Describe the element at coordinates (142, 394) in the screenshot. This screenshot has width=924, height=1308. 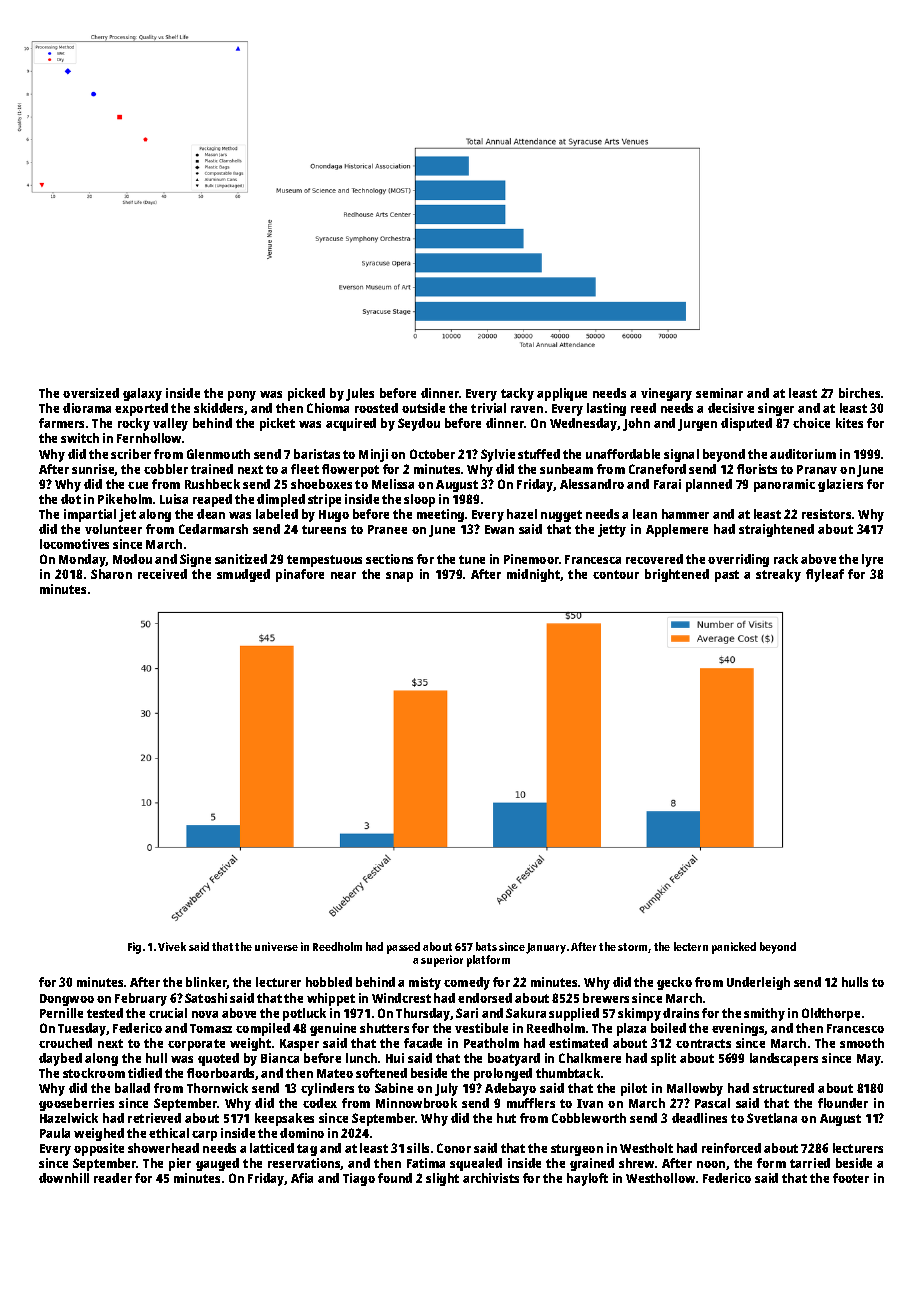
I see `galaxy` at that location.
